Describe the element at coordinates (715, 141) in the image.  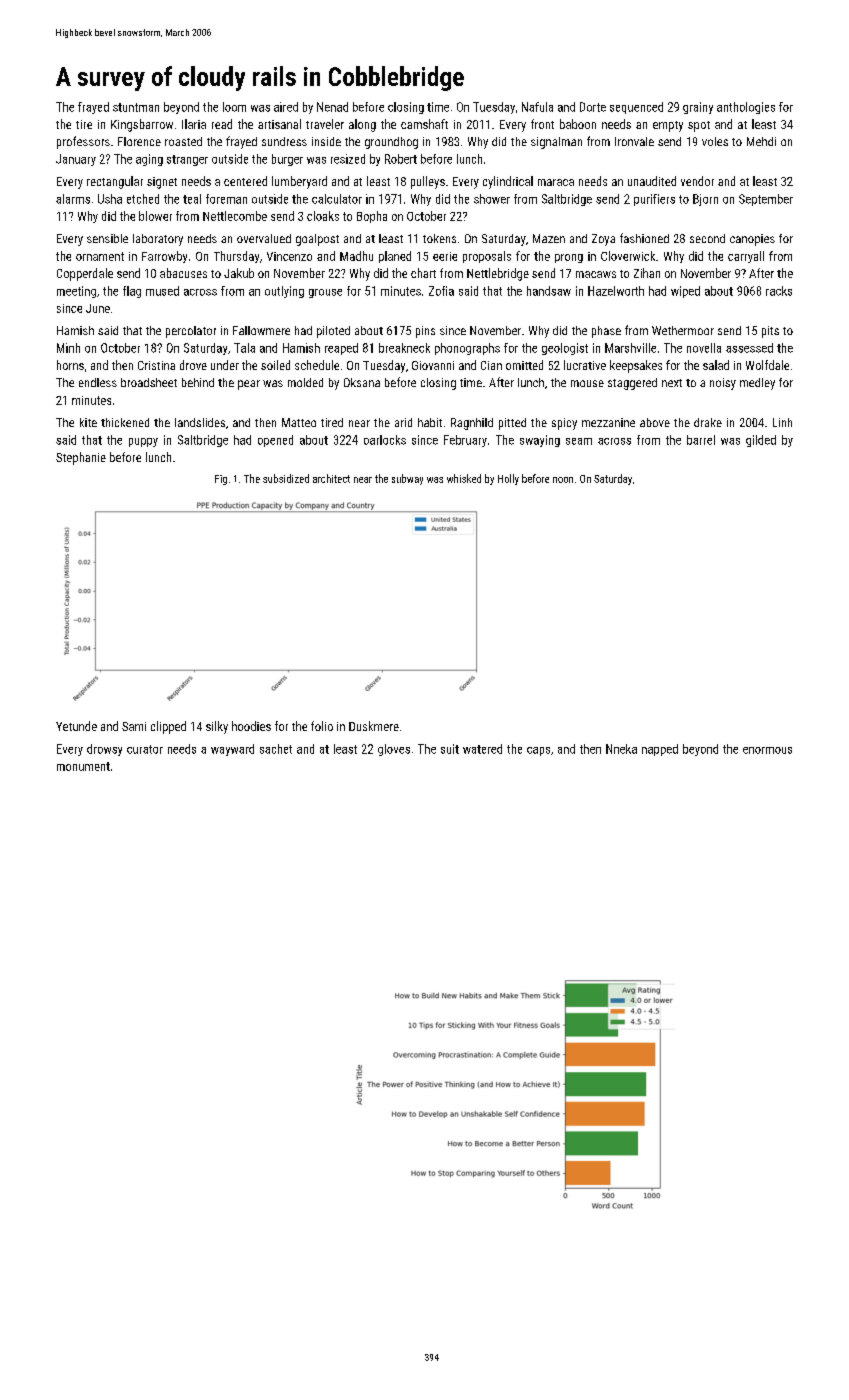
I see `voles` at that location.
